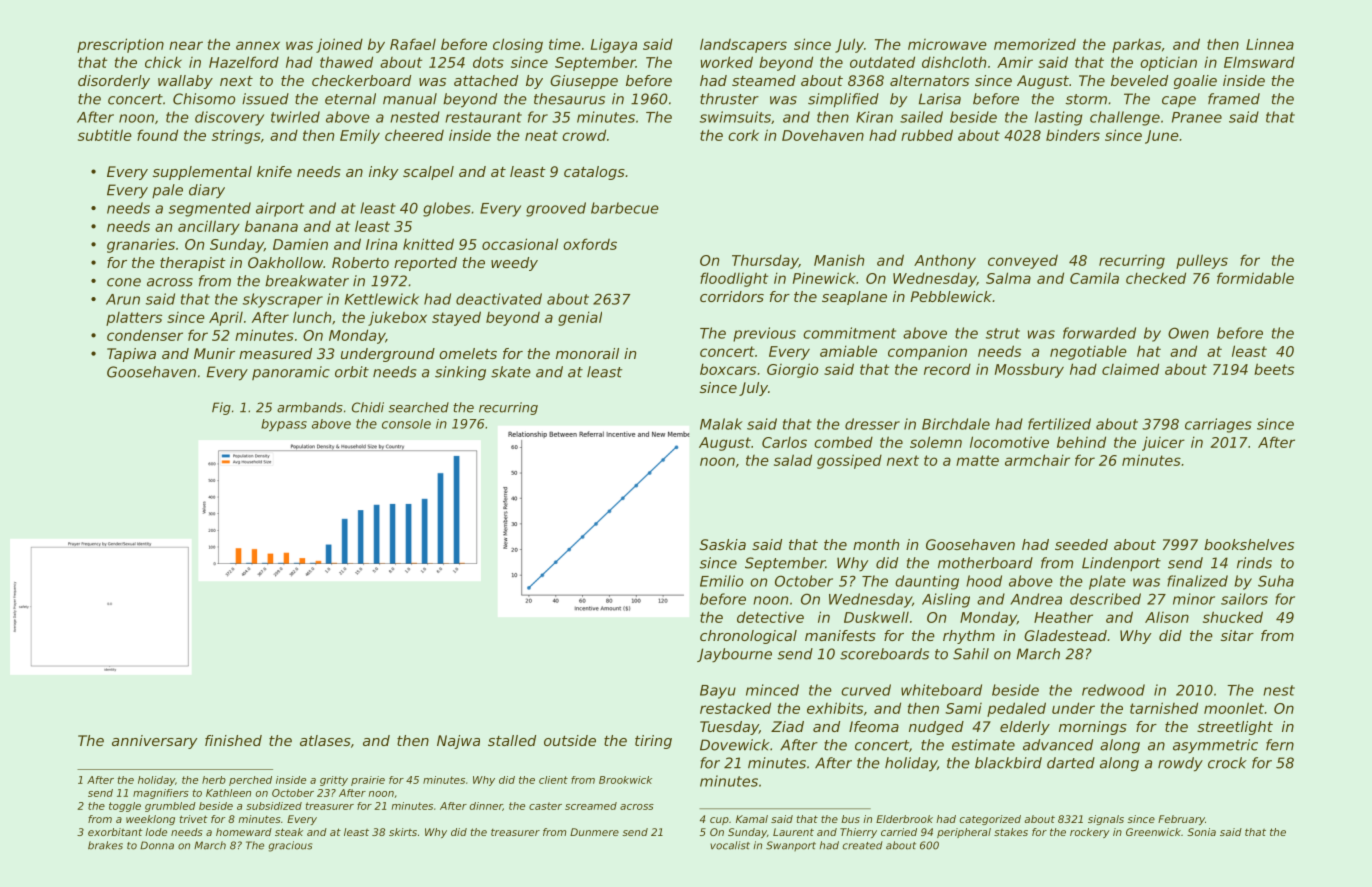 The height and width of the screenshot is (887, 1372). Describe the element at coordinates (310, 407) in the screenshot. I see `armbands` at that location.
